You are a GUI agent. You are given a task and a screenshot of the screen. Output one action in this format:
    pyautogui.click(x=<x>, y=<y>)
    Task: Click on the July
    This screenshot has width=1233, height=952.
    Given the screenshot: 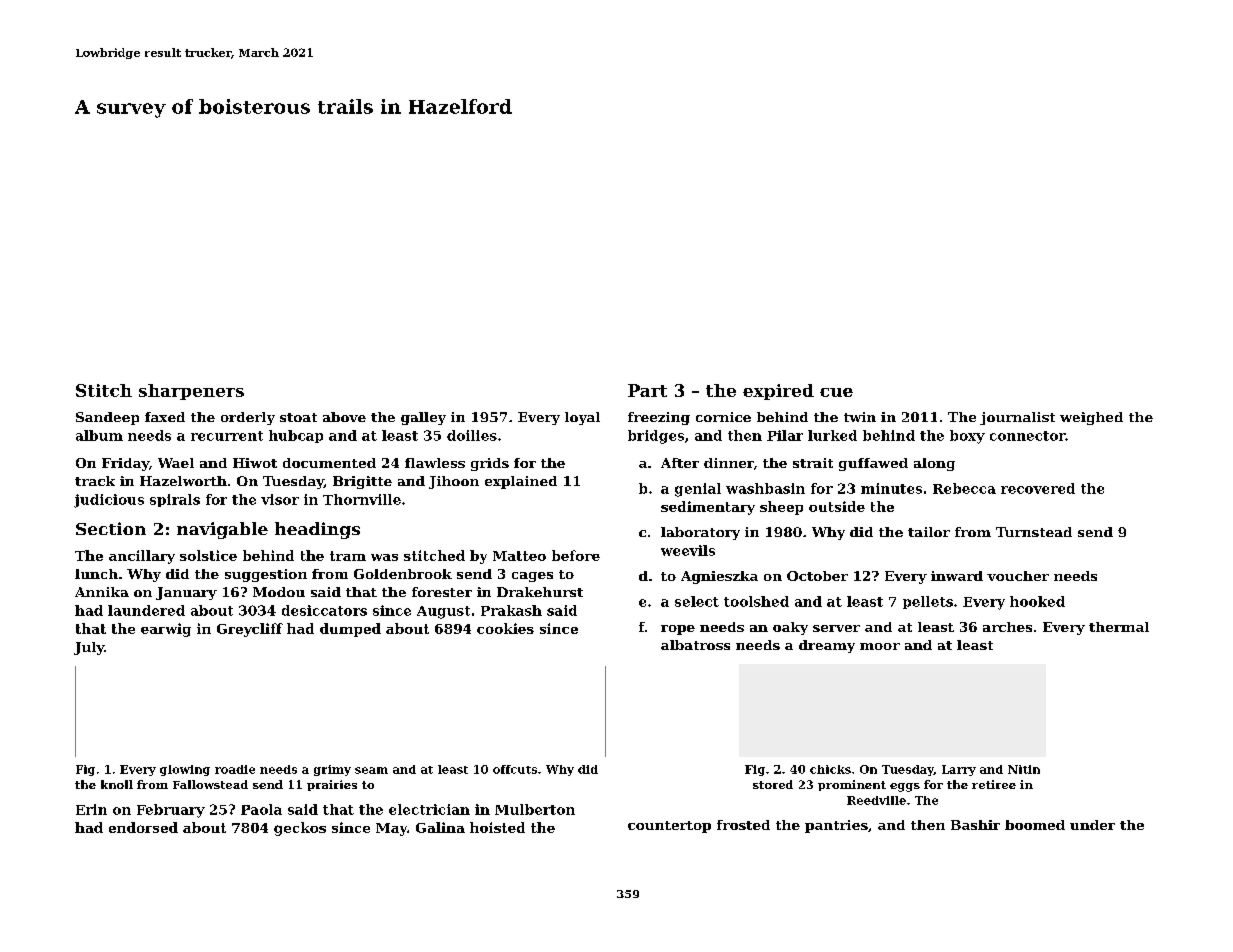 What is the action you would take?
    pyautogui.click(x=89, y=648)
